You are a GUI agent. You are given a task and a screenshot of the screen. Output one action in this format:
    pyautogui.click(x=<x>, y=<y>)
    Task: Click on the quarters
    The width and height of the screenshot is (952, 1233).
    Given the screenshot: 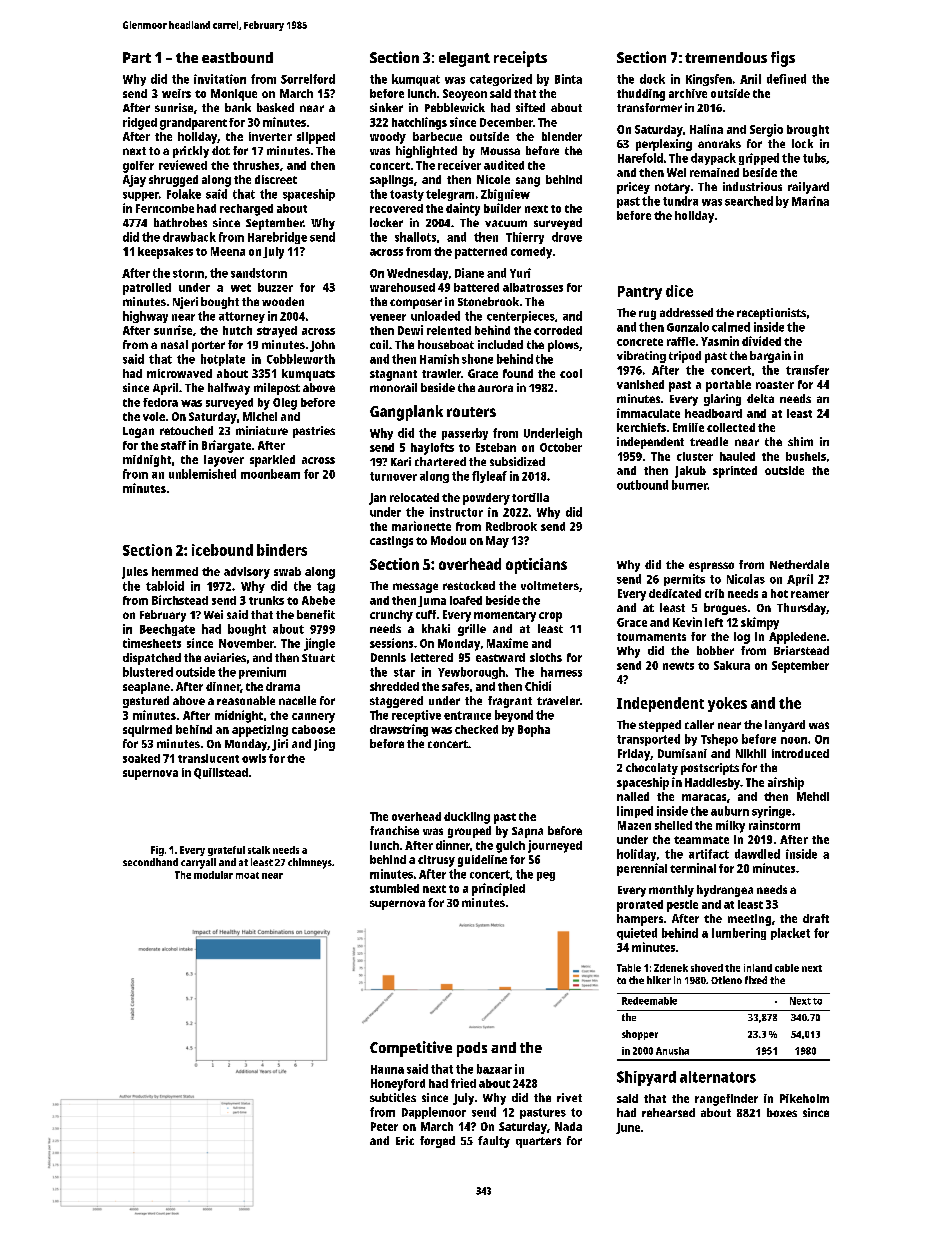 What is the action you would take?
    pyautogui.click(x=538, y=1142)
